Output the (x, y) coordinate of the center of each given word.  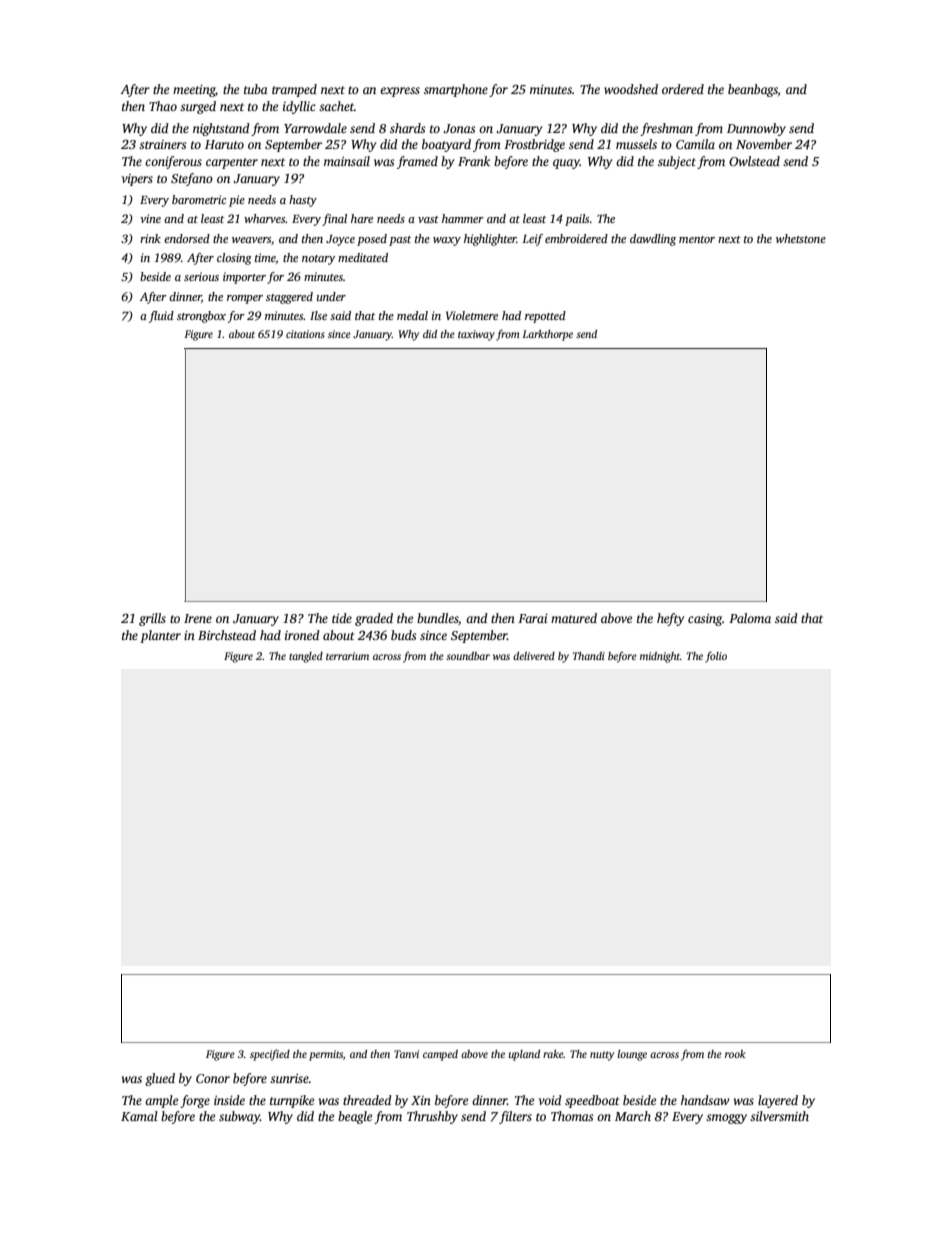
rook (735, 1054)
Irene (198, 618)
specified (270, 1055)
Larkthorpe (547, 335)
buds (403, 635)
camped (440, 1055)
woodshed (631, 89)
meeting (194, 91)
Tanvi (406, 1054)
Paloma (750, 618)
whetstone (801, 238)
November (764, 144)
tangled (306, 657)
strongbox (201, 317)
